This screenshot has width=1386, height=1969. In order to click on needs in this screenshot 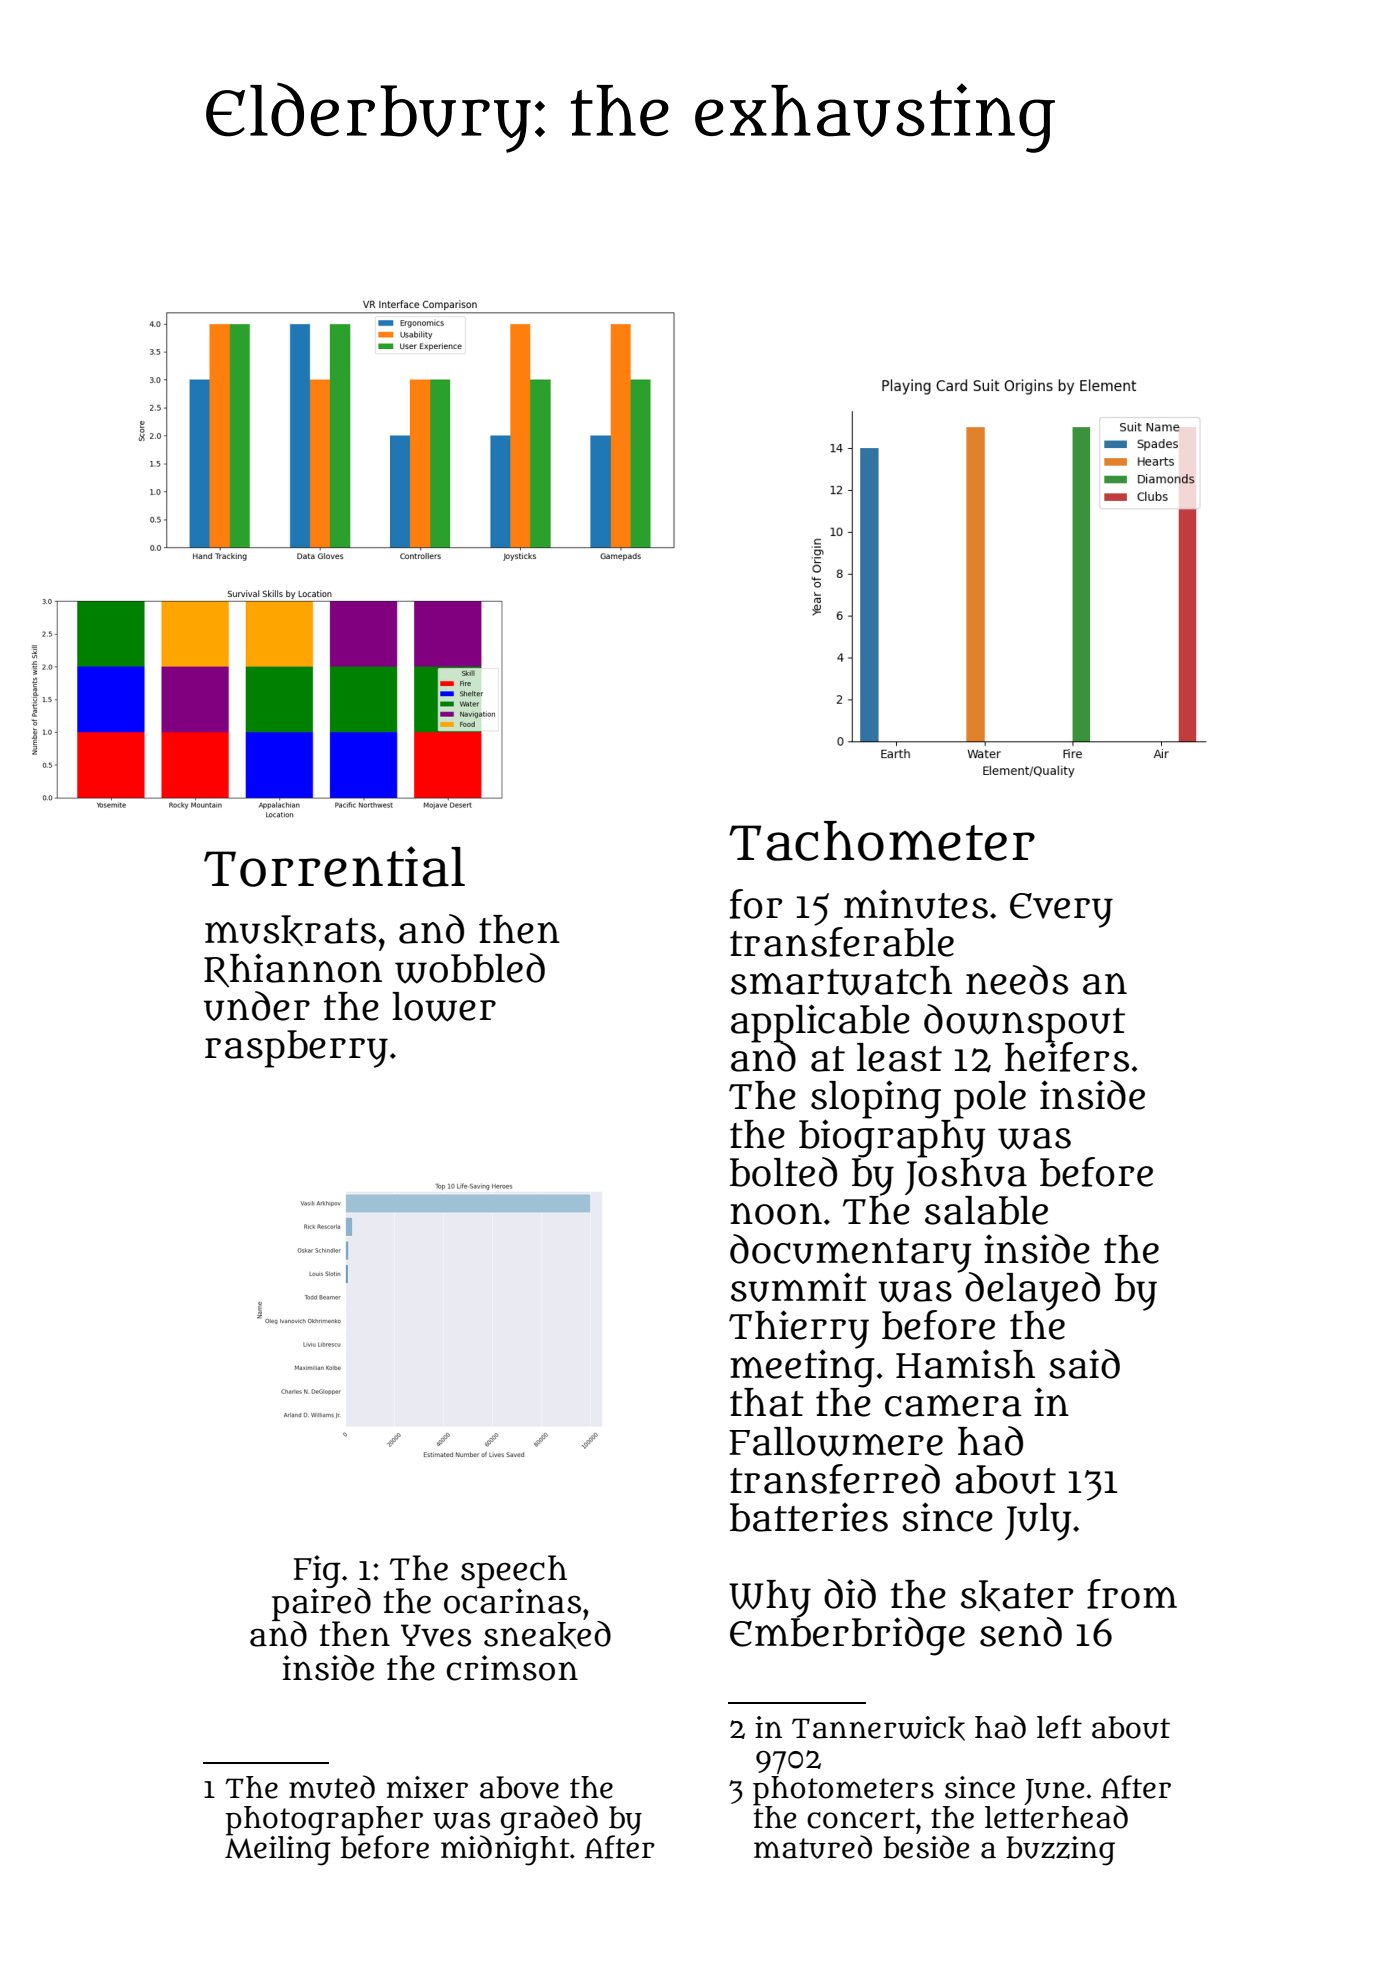, I will do `click(1017, 980)`.
